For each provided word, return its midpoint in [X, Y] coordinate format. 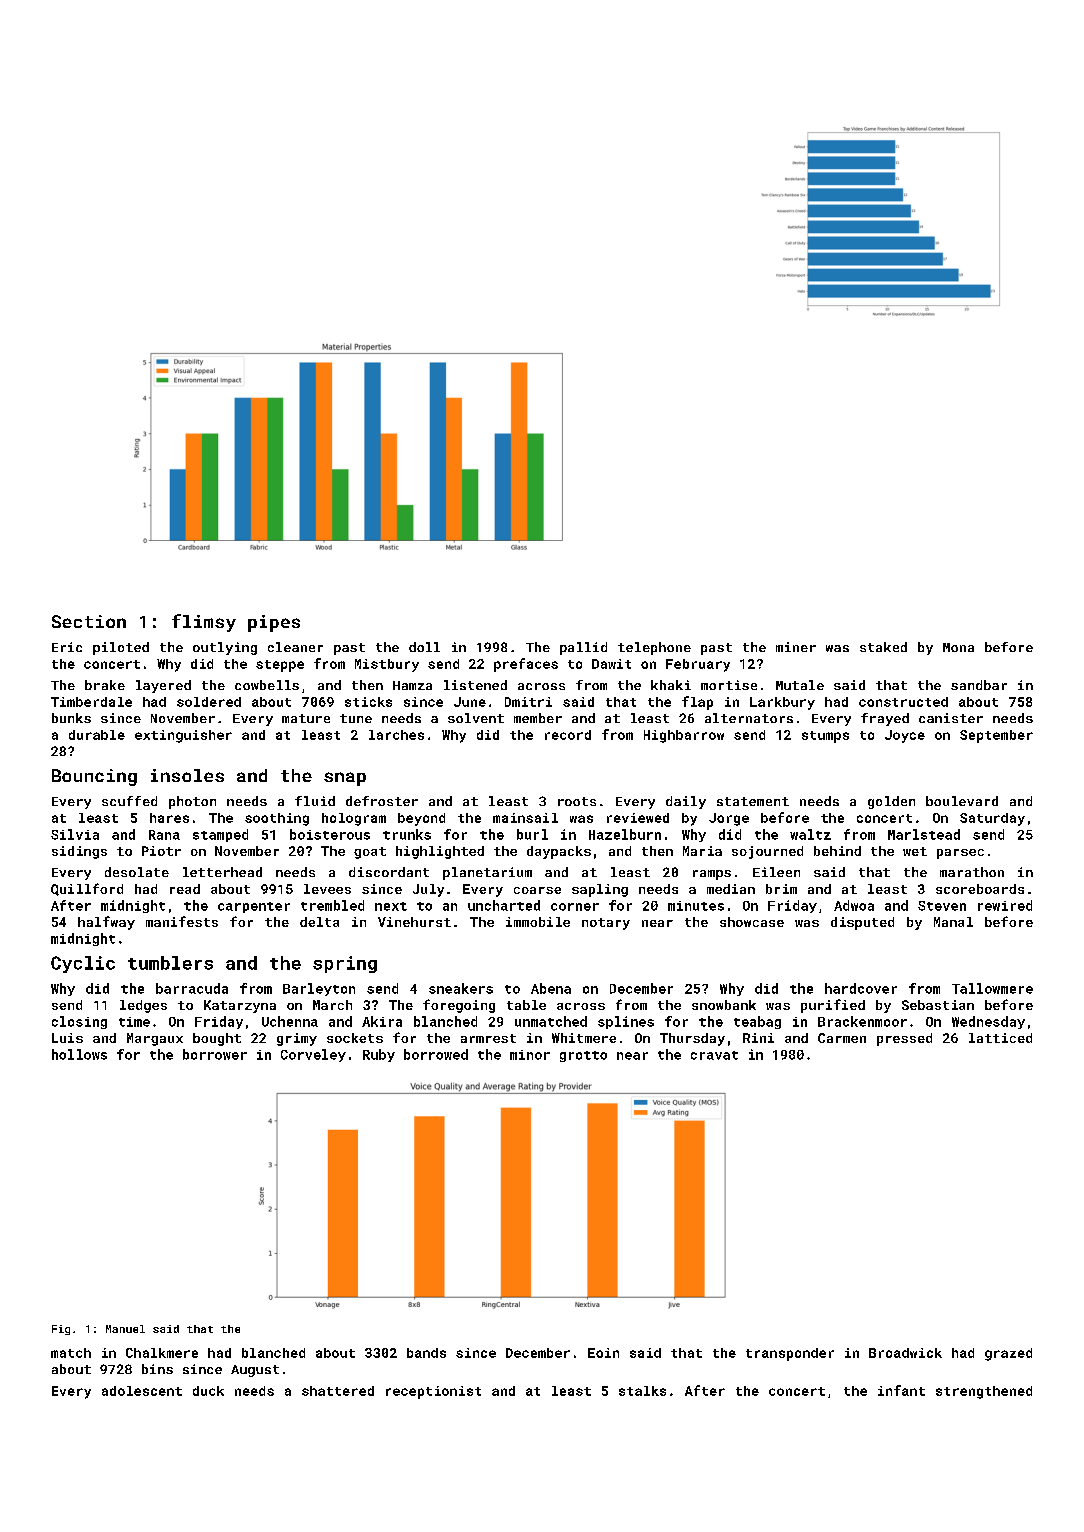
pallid [583, 648]
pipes [274, 623]
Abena [551, 988]
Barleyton [319, 989]
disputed [862, 923]
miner [796, 647]
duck [208, 1391]
